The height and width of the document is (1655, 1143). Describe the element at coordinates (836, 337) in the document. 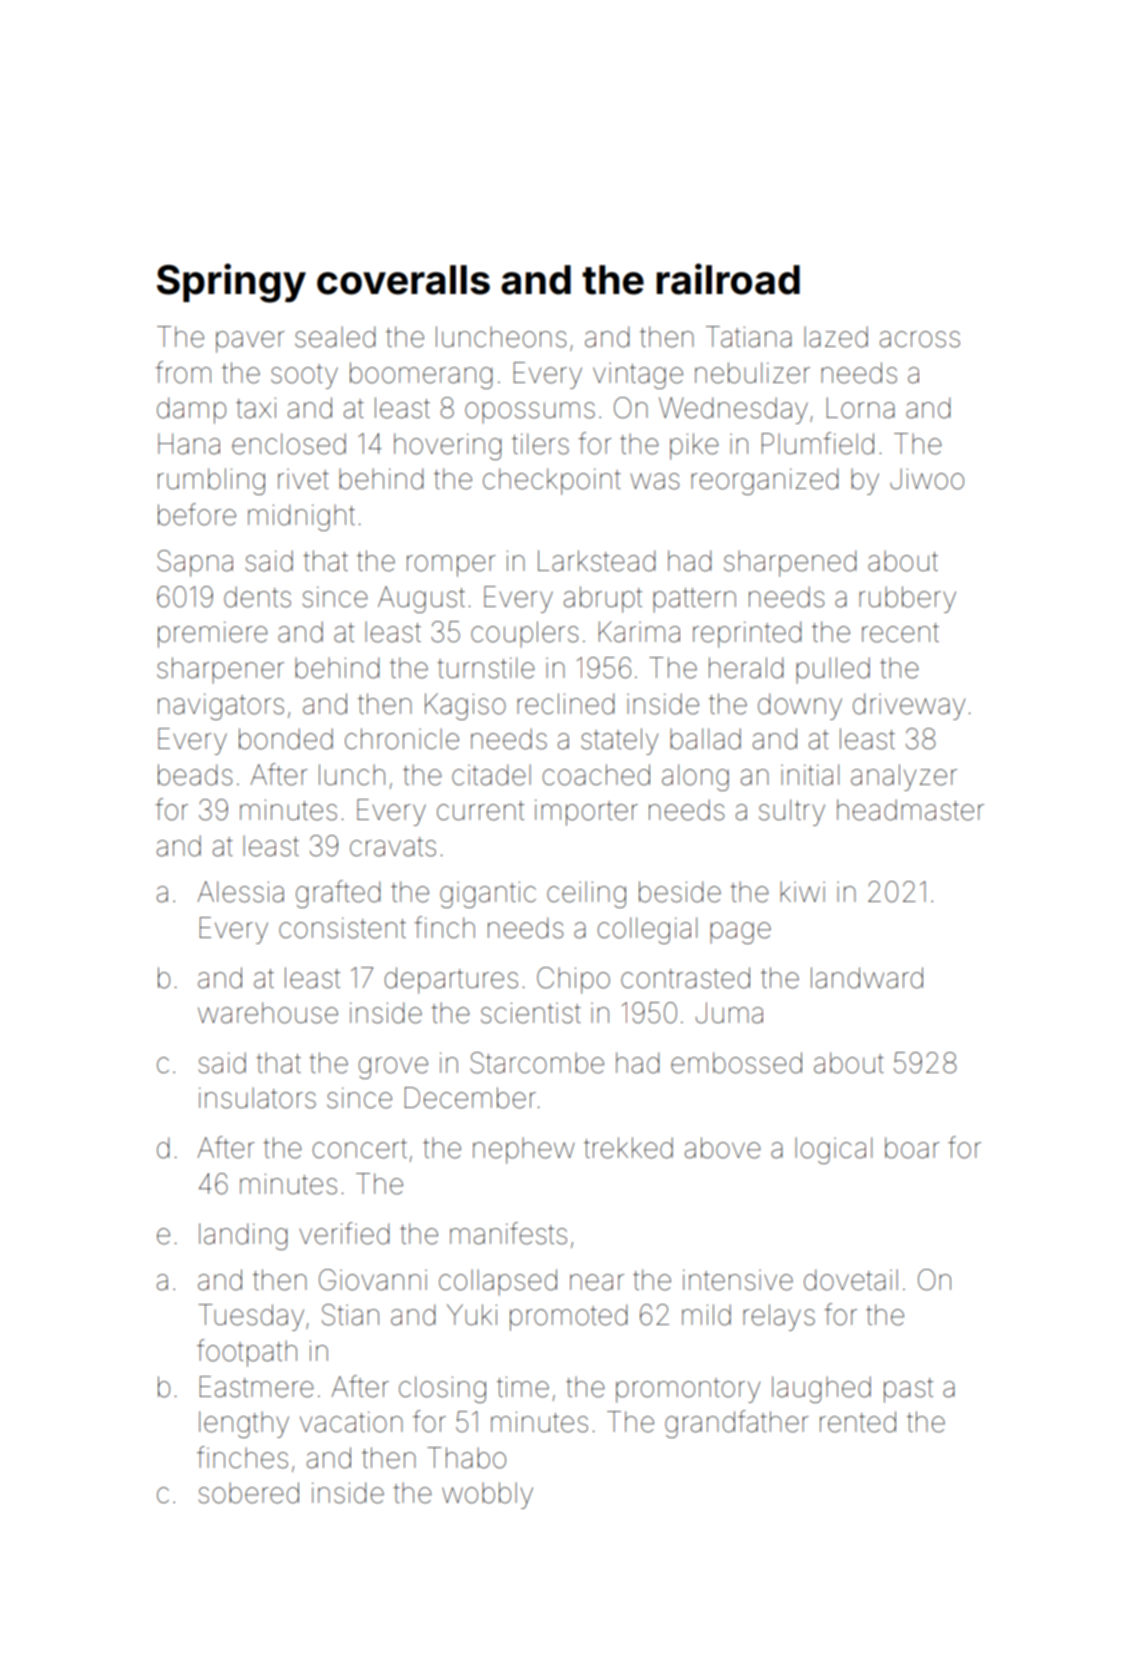

I see `lazed` at that location.
